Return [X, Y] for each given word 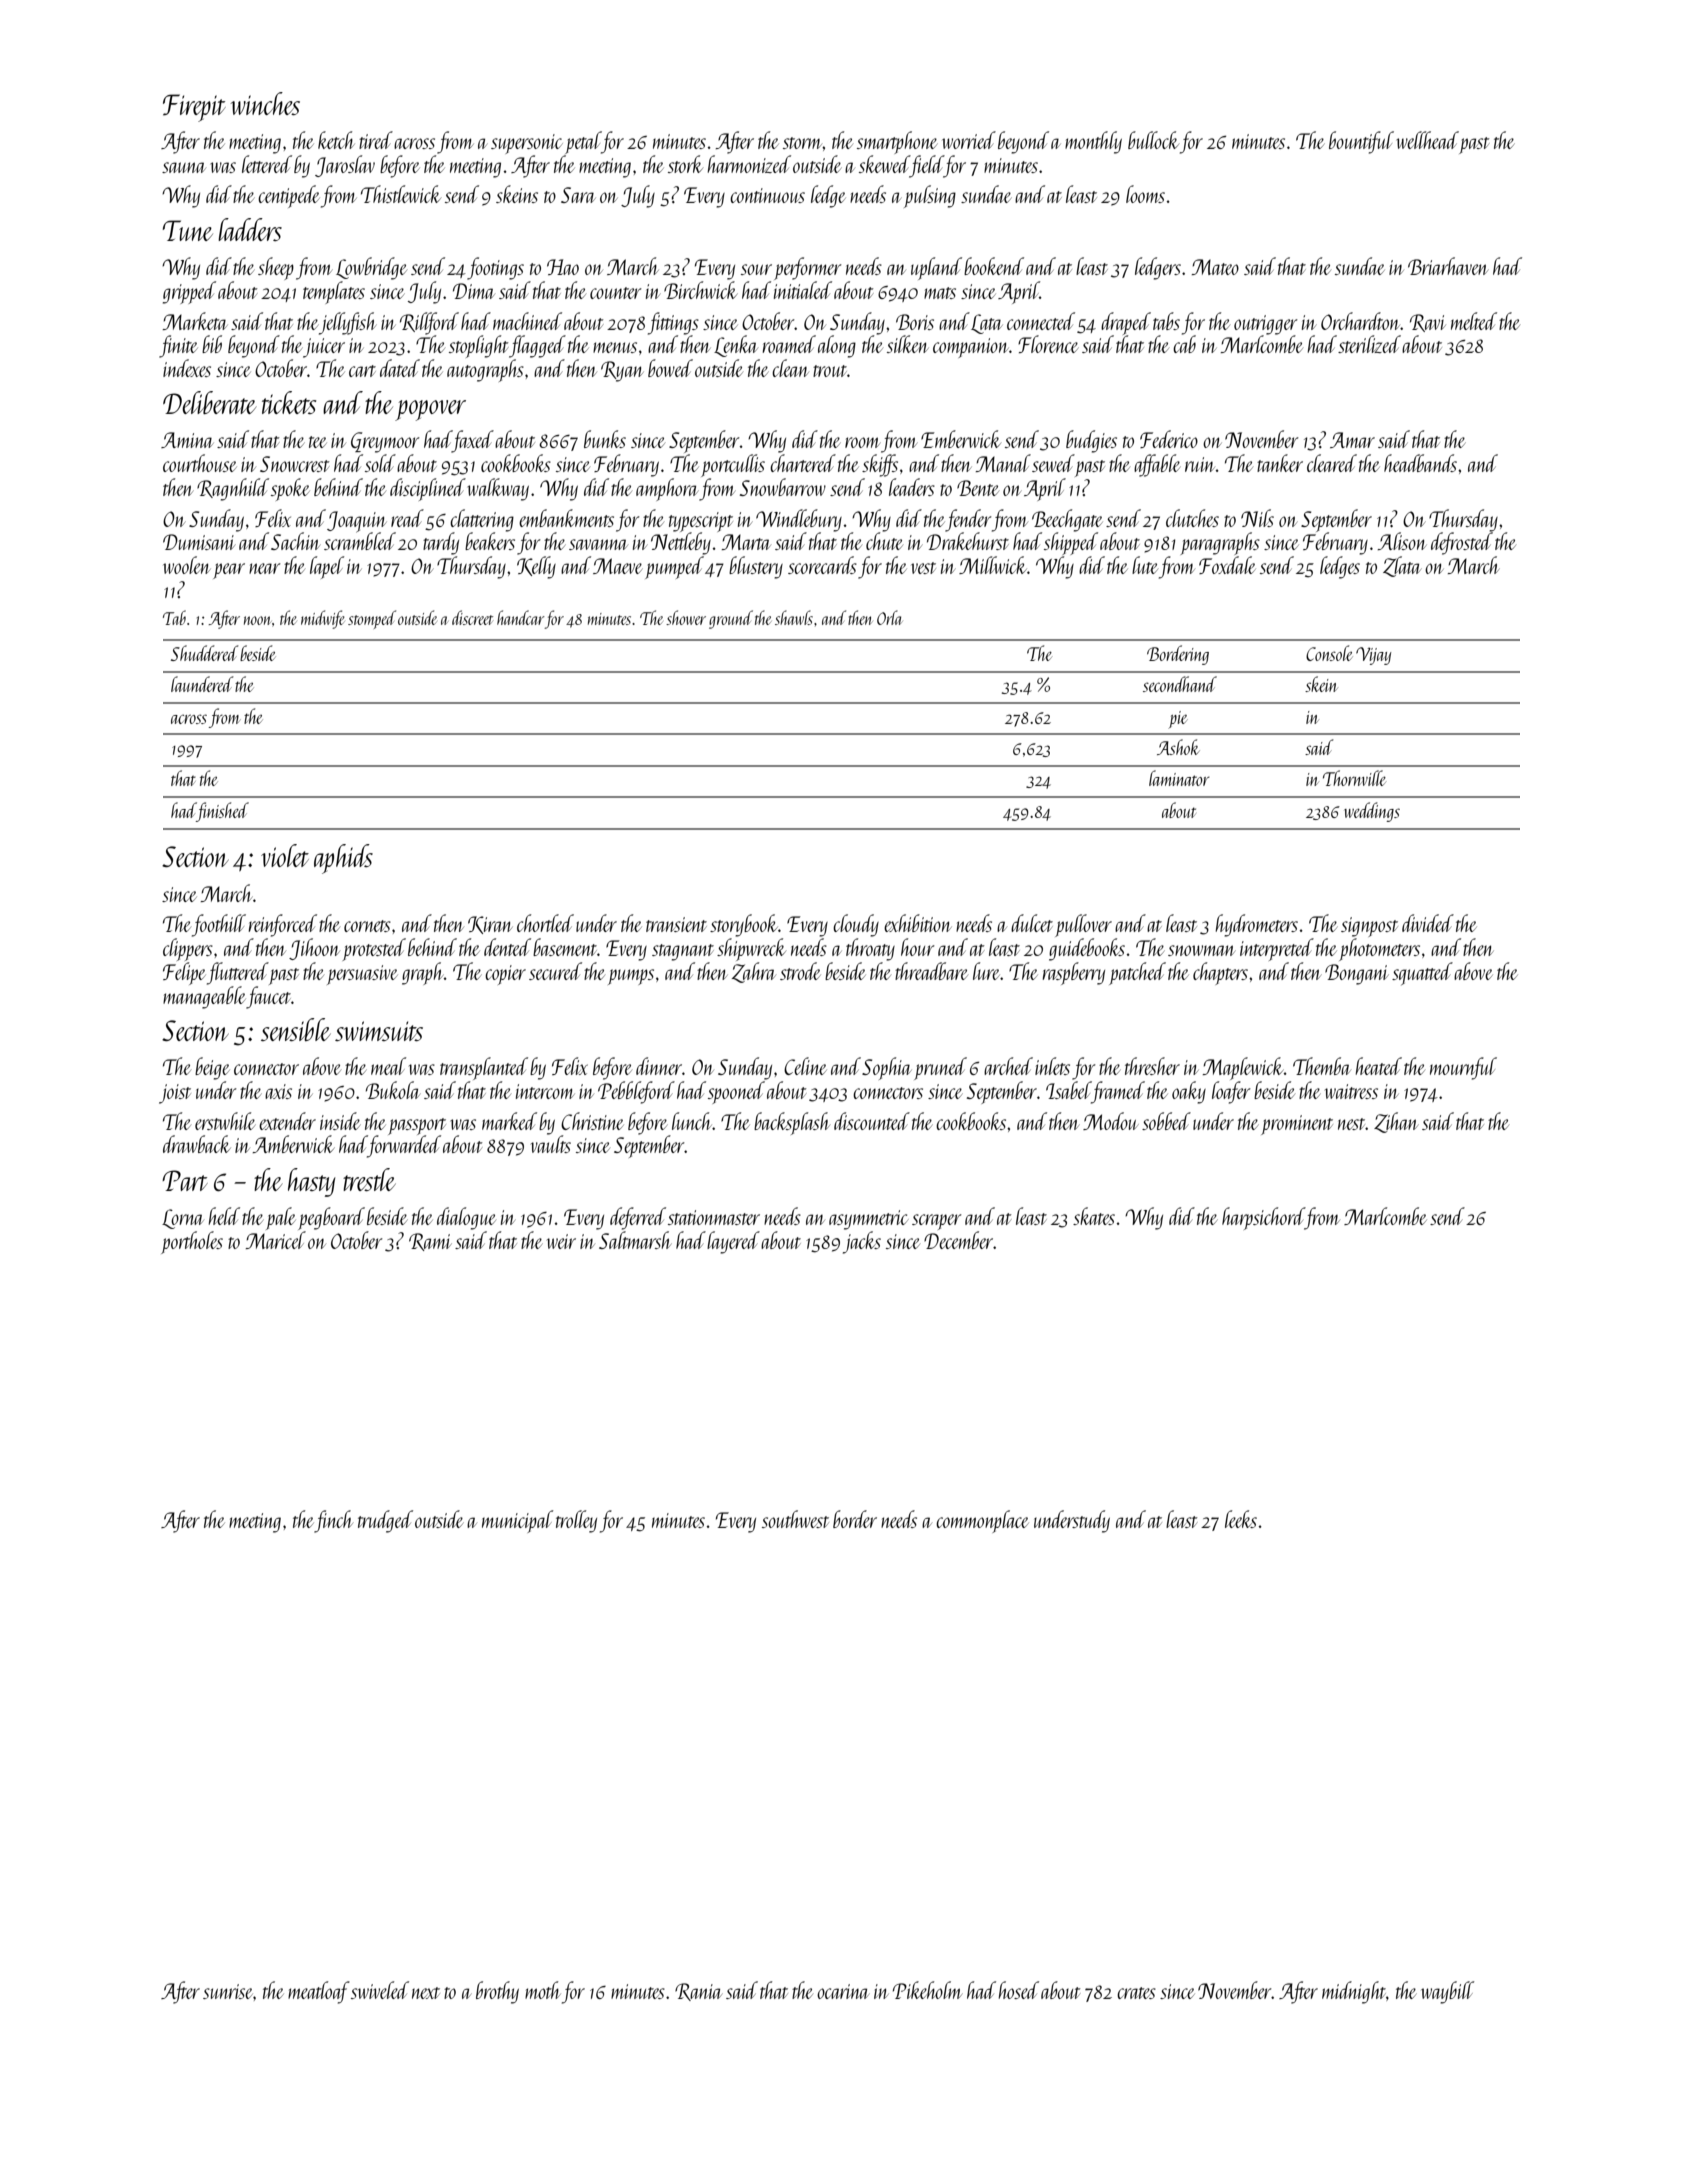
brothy [497, 1992]
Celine [805, 1066]
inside [340, 1121]
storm [803, 143]
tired [376, 140]
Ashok [1178, 747]
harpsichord [1263, 1218]
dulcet [1032, 923]
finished [223, 812]
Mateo [1215, 267]
